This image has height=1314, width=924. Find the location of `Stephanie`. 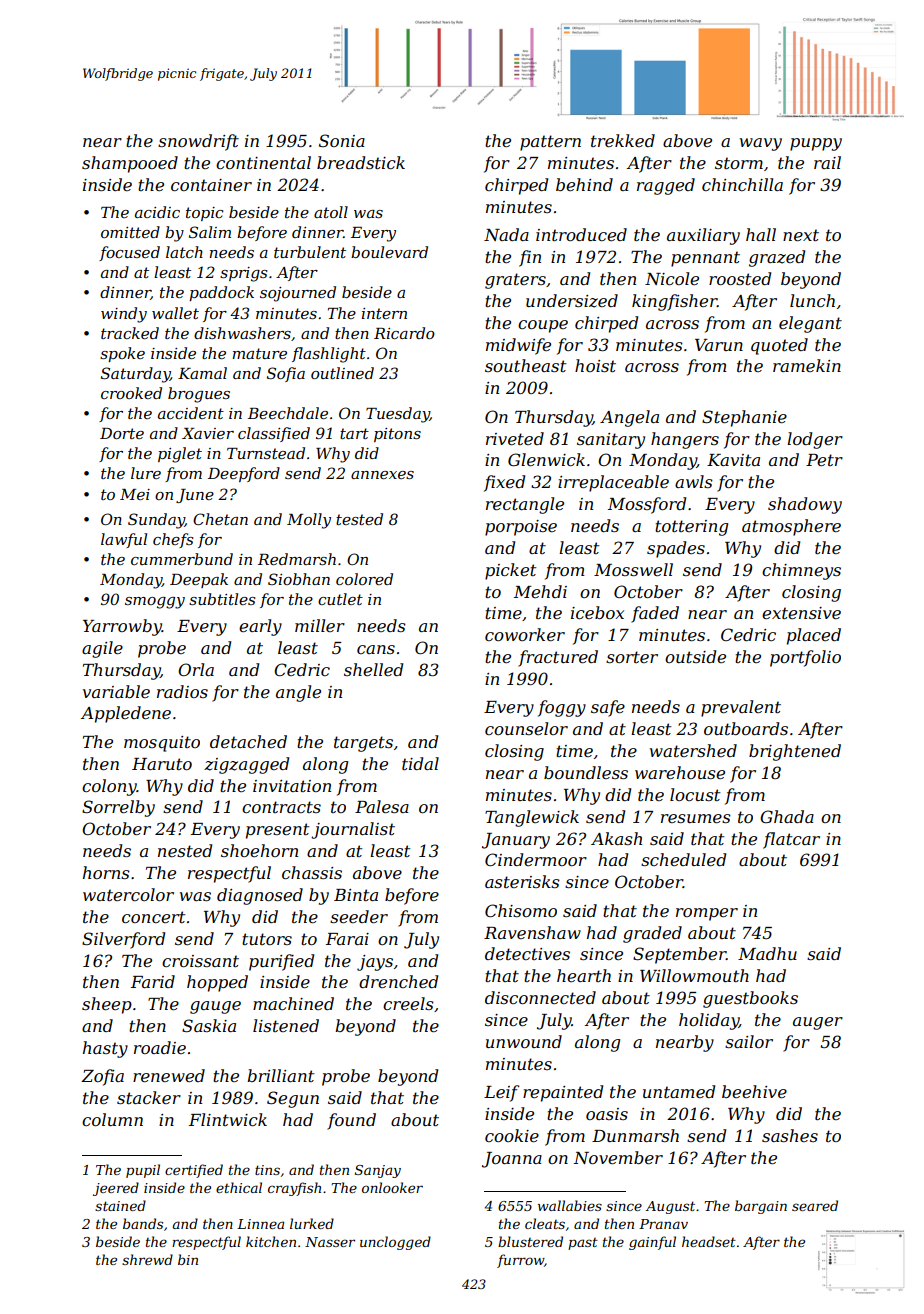

Stephanie is located at coordinates (744, 418).
